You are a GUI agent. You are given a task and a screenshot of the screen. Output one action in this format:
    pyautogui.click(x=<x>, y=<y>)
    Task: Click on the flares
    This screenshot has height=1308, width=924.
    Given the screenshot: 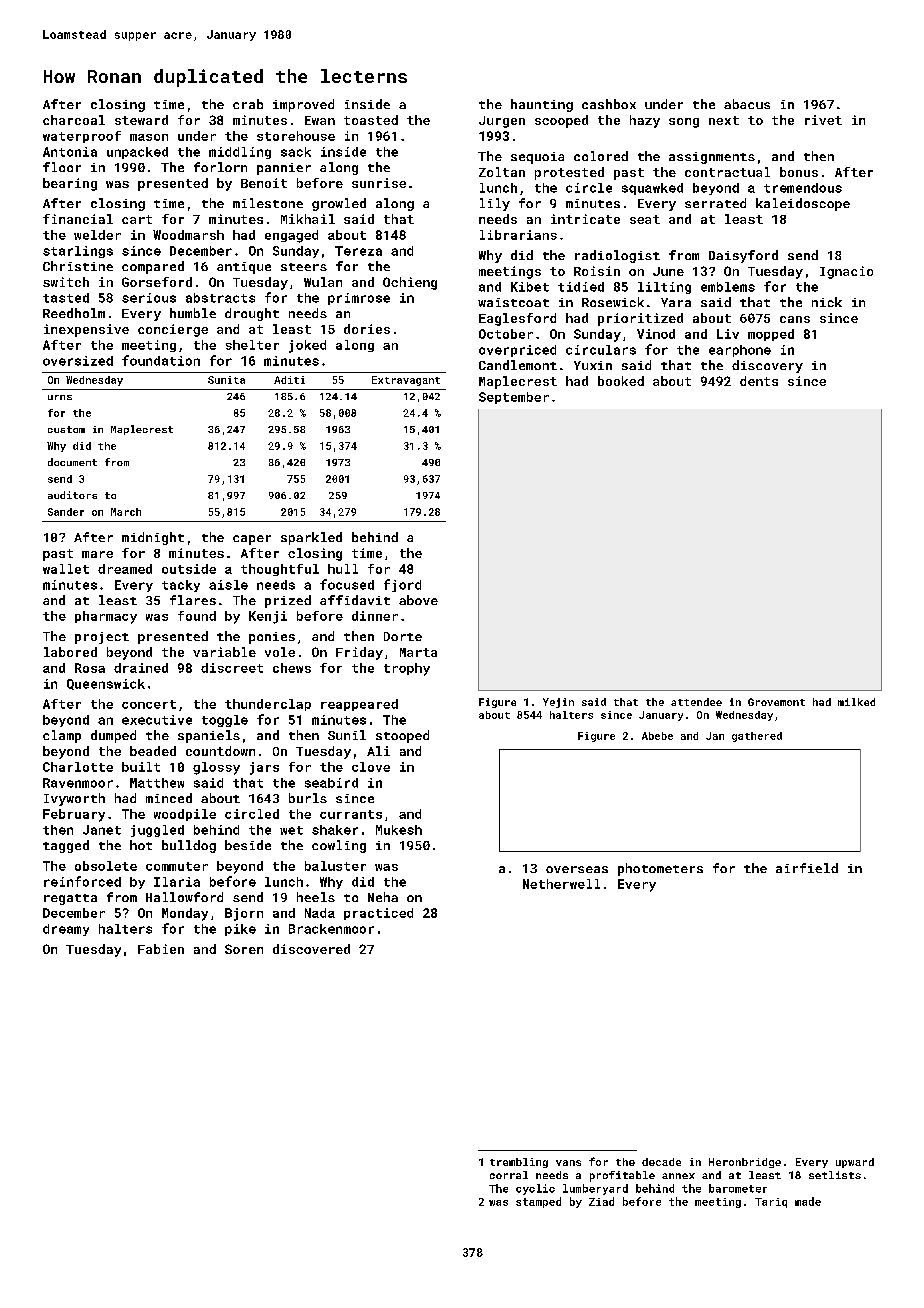 What is the action you would take?
    pyautogui.click(x=193, y=600)
